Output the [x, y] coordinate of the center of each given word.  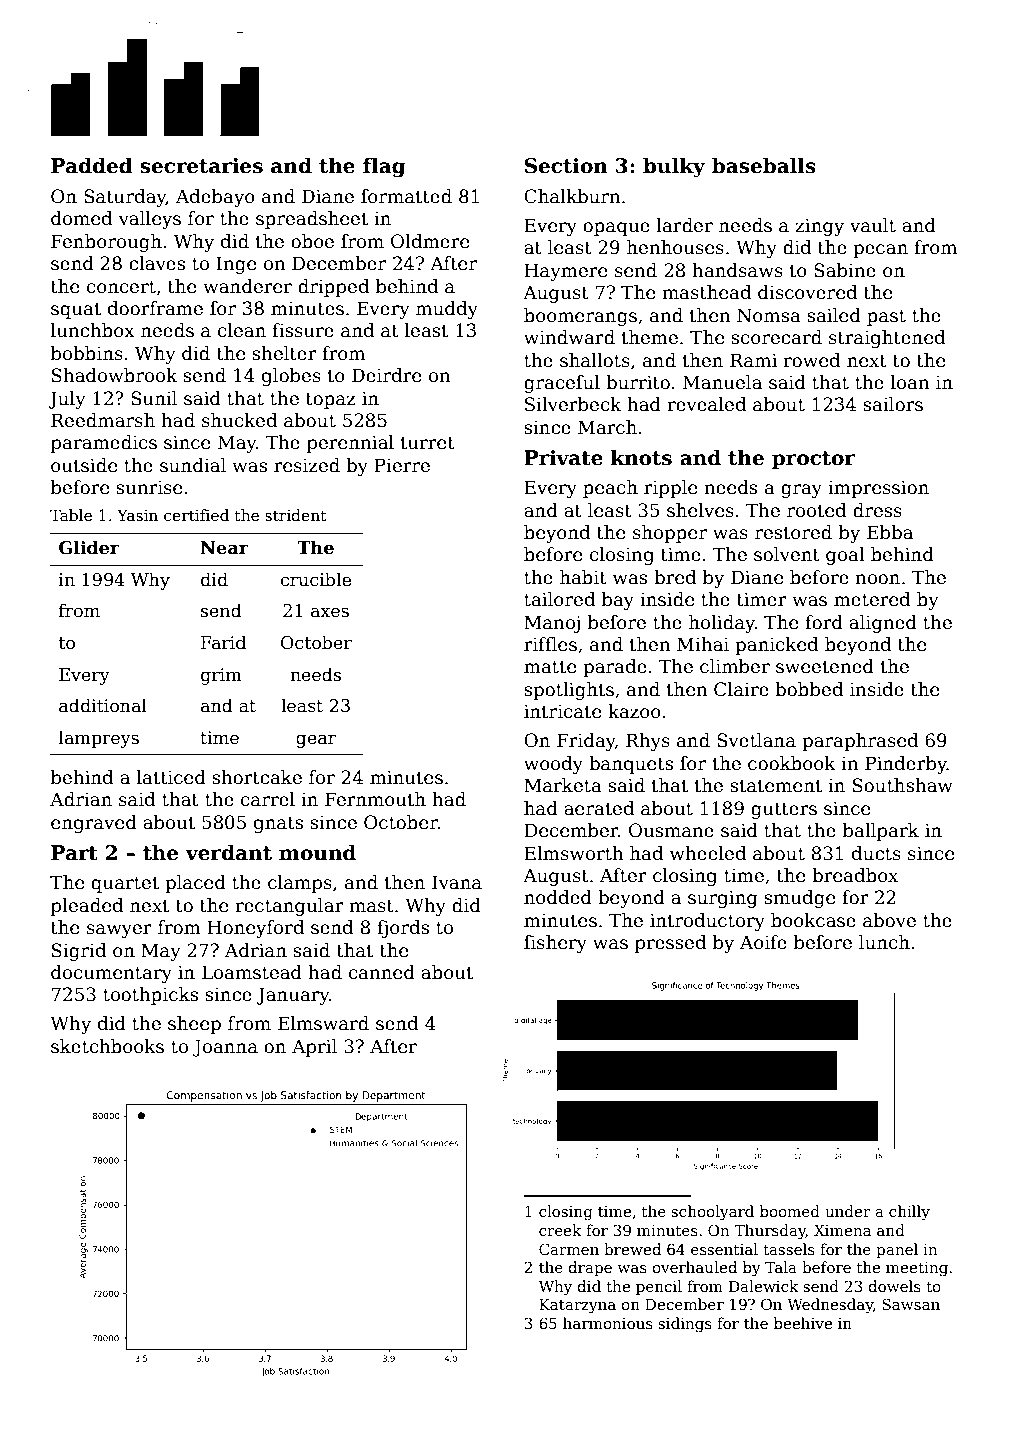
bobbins [87, 353]
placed [195, 884]
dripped [333, 288]
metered [872, 599]
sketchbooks [107, 1046]
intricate [562, 711]
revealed [706, 404]
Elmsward [323, 1023]
